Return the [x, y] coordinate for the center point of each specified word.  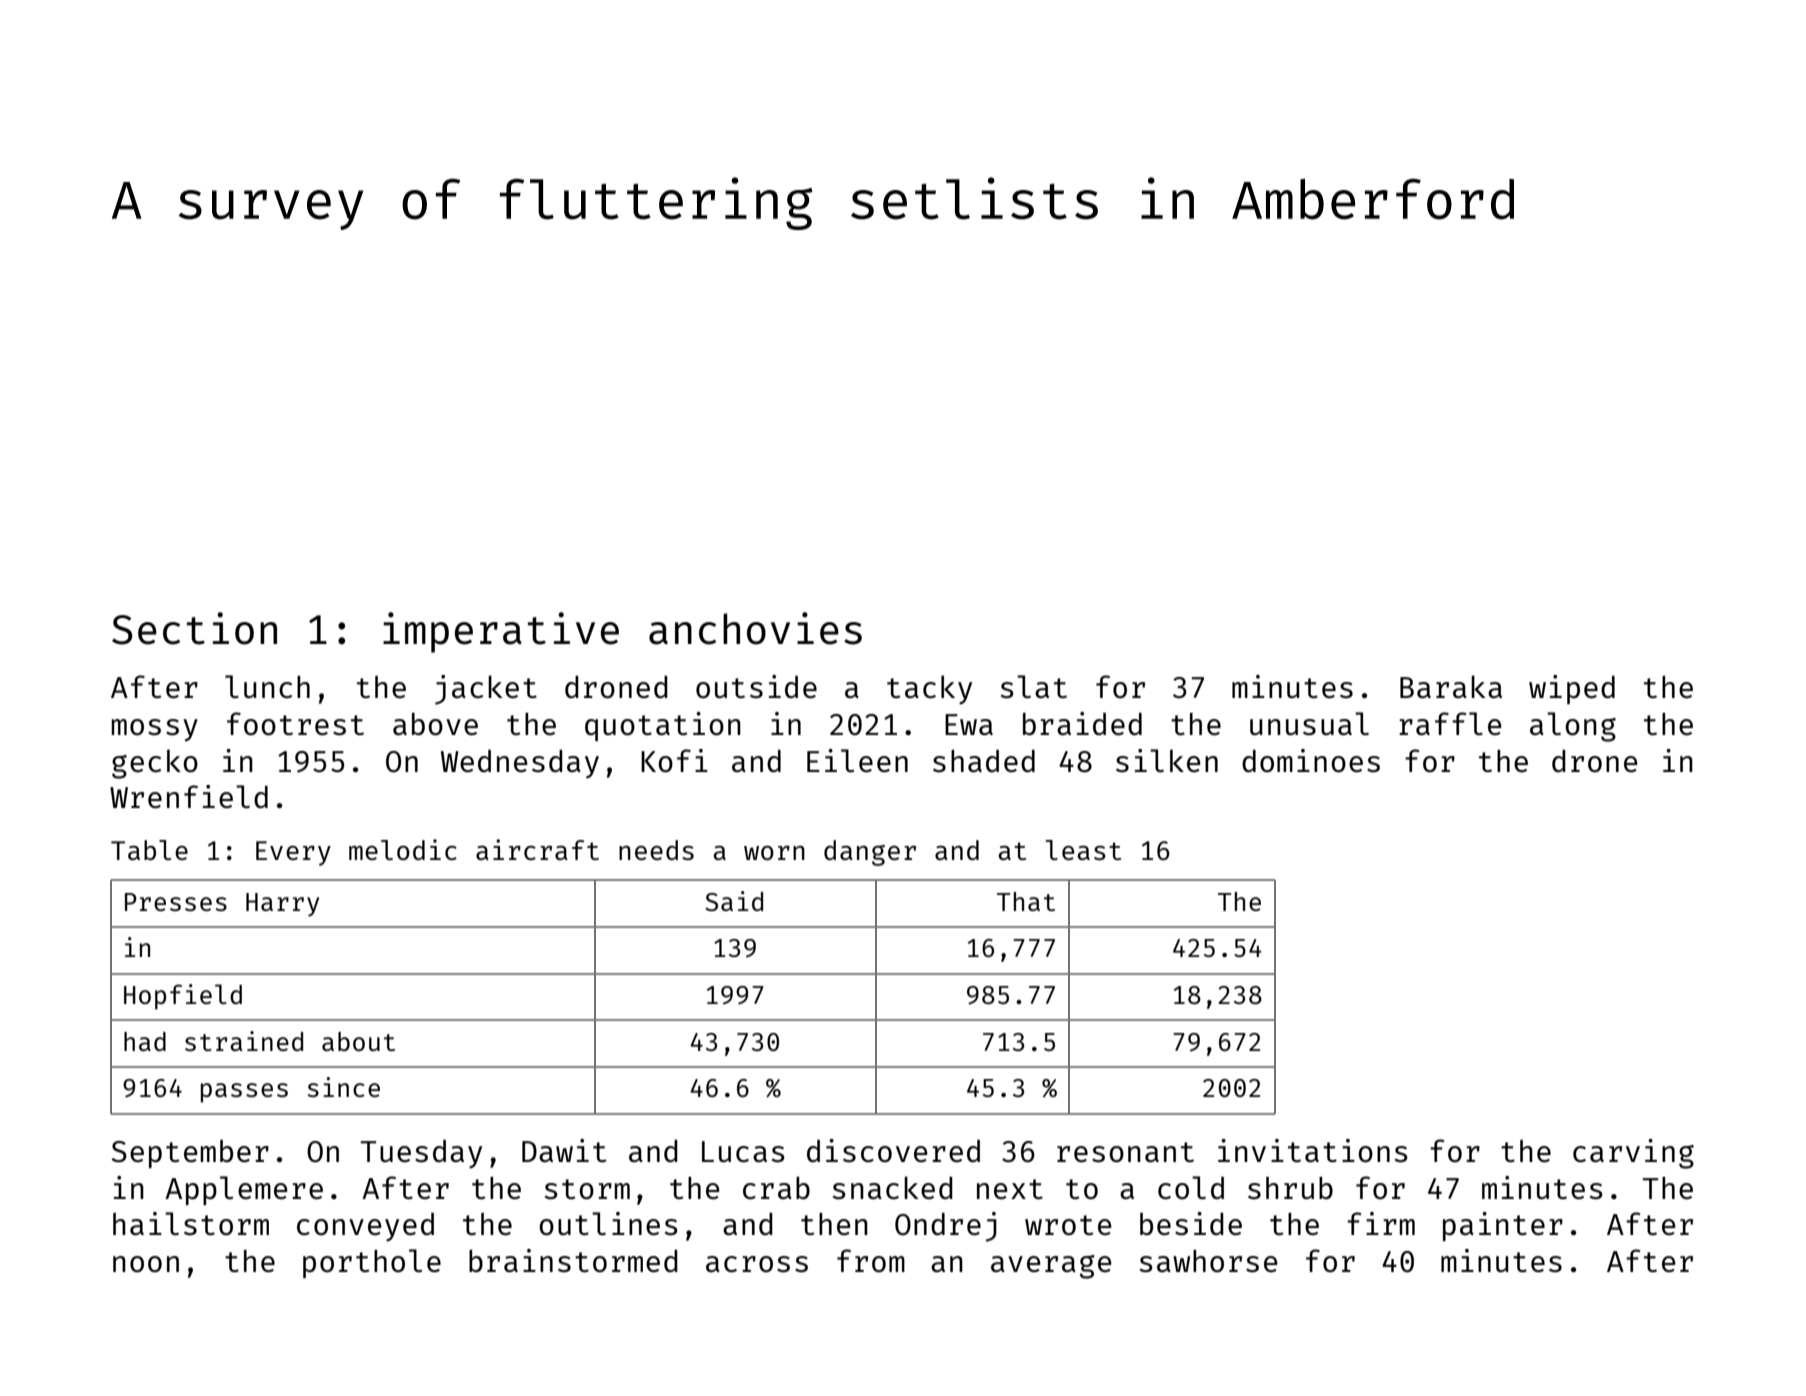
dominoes [1311, 761]
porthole [372, 1263]
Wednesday [520, 763]
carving [1633, 1154]
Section [194, 628]
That [1026, 901]
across [757, 1264]
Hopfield [183, 997]
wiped [1572, 689]
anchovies [755, 628]
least [1083, 850]
